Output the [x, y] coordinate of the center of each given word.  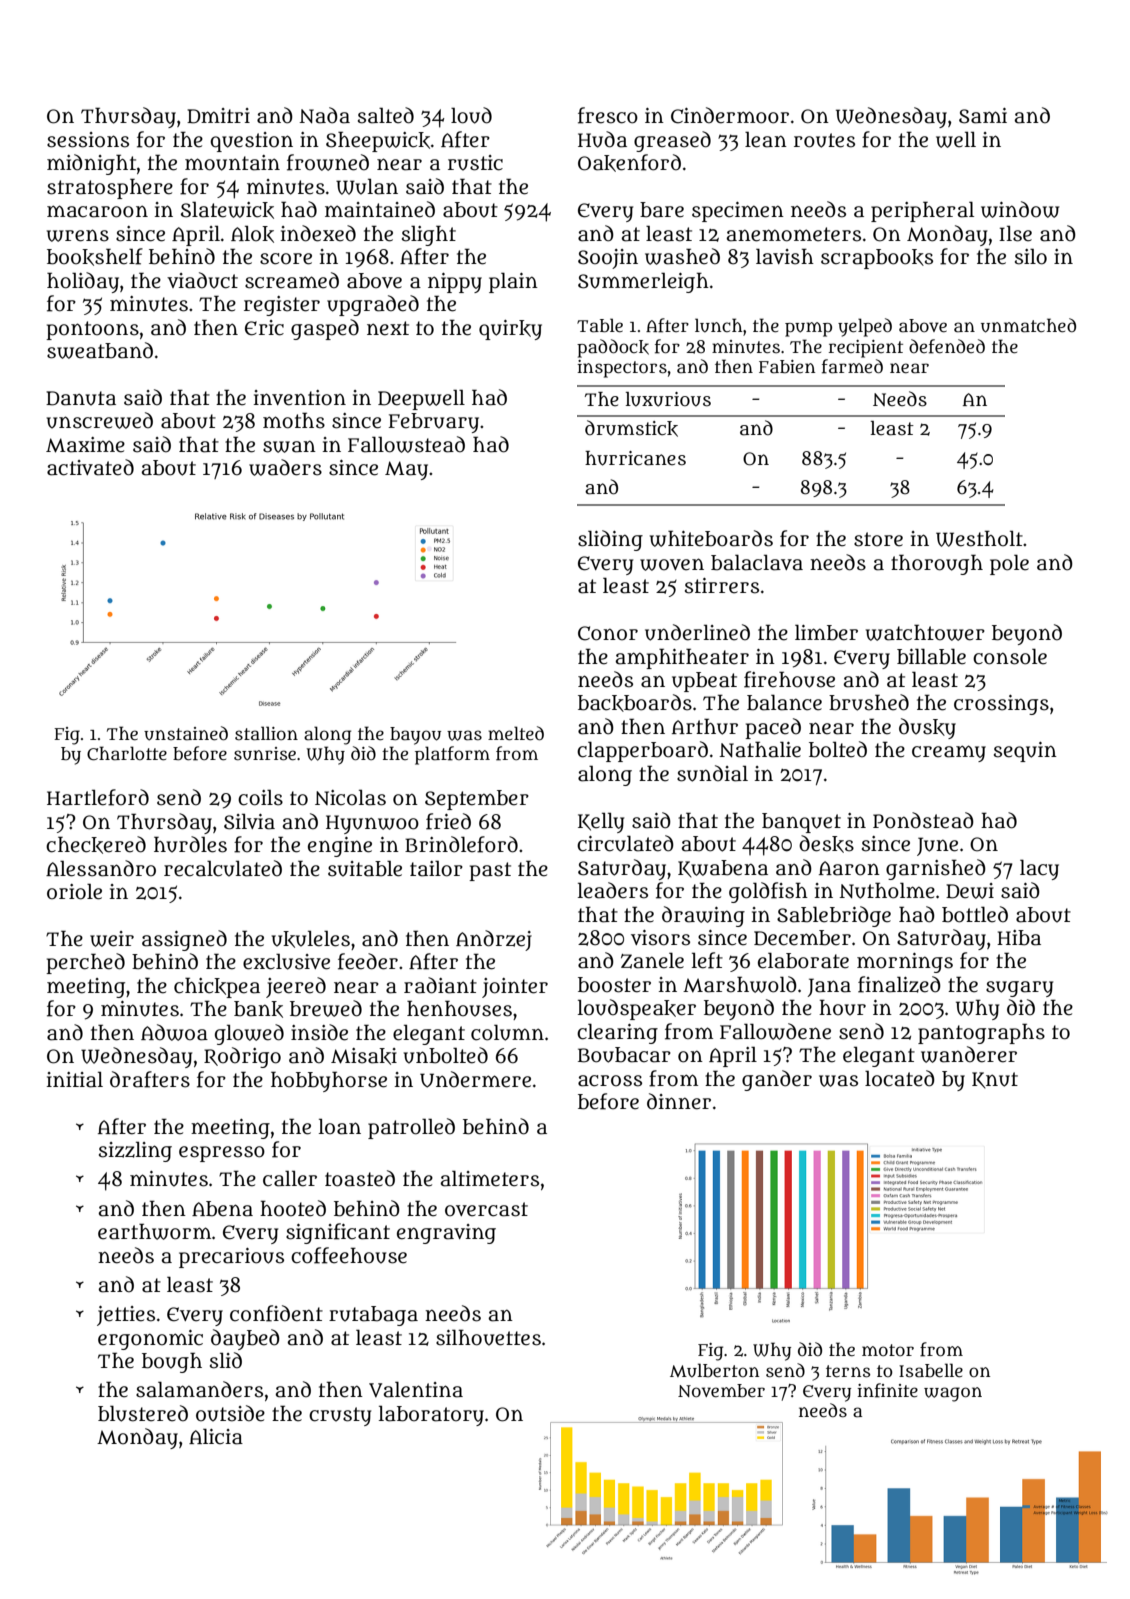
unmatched [1028, 325]
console [1010, 656]
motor [888, 1350]
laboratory [431, 1415]
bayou [415, 736]
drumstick [631, 428]
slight [429, 235]
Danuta [81, 398]
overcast [486, 1209]
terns [848, 1371]
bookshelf [95, 257]
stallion [266, 733]
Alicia [216, 1436]
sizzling [135, 1151]
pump [808, 329]
